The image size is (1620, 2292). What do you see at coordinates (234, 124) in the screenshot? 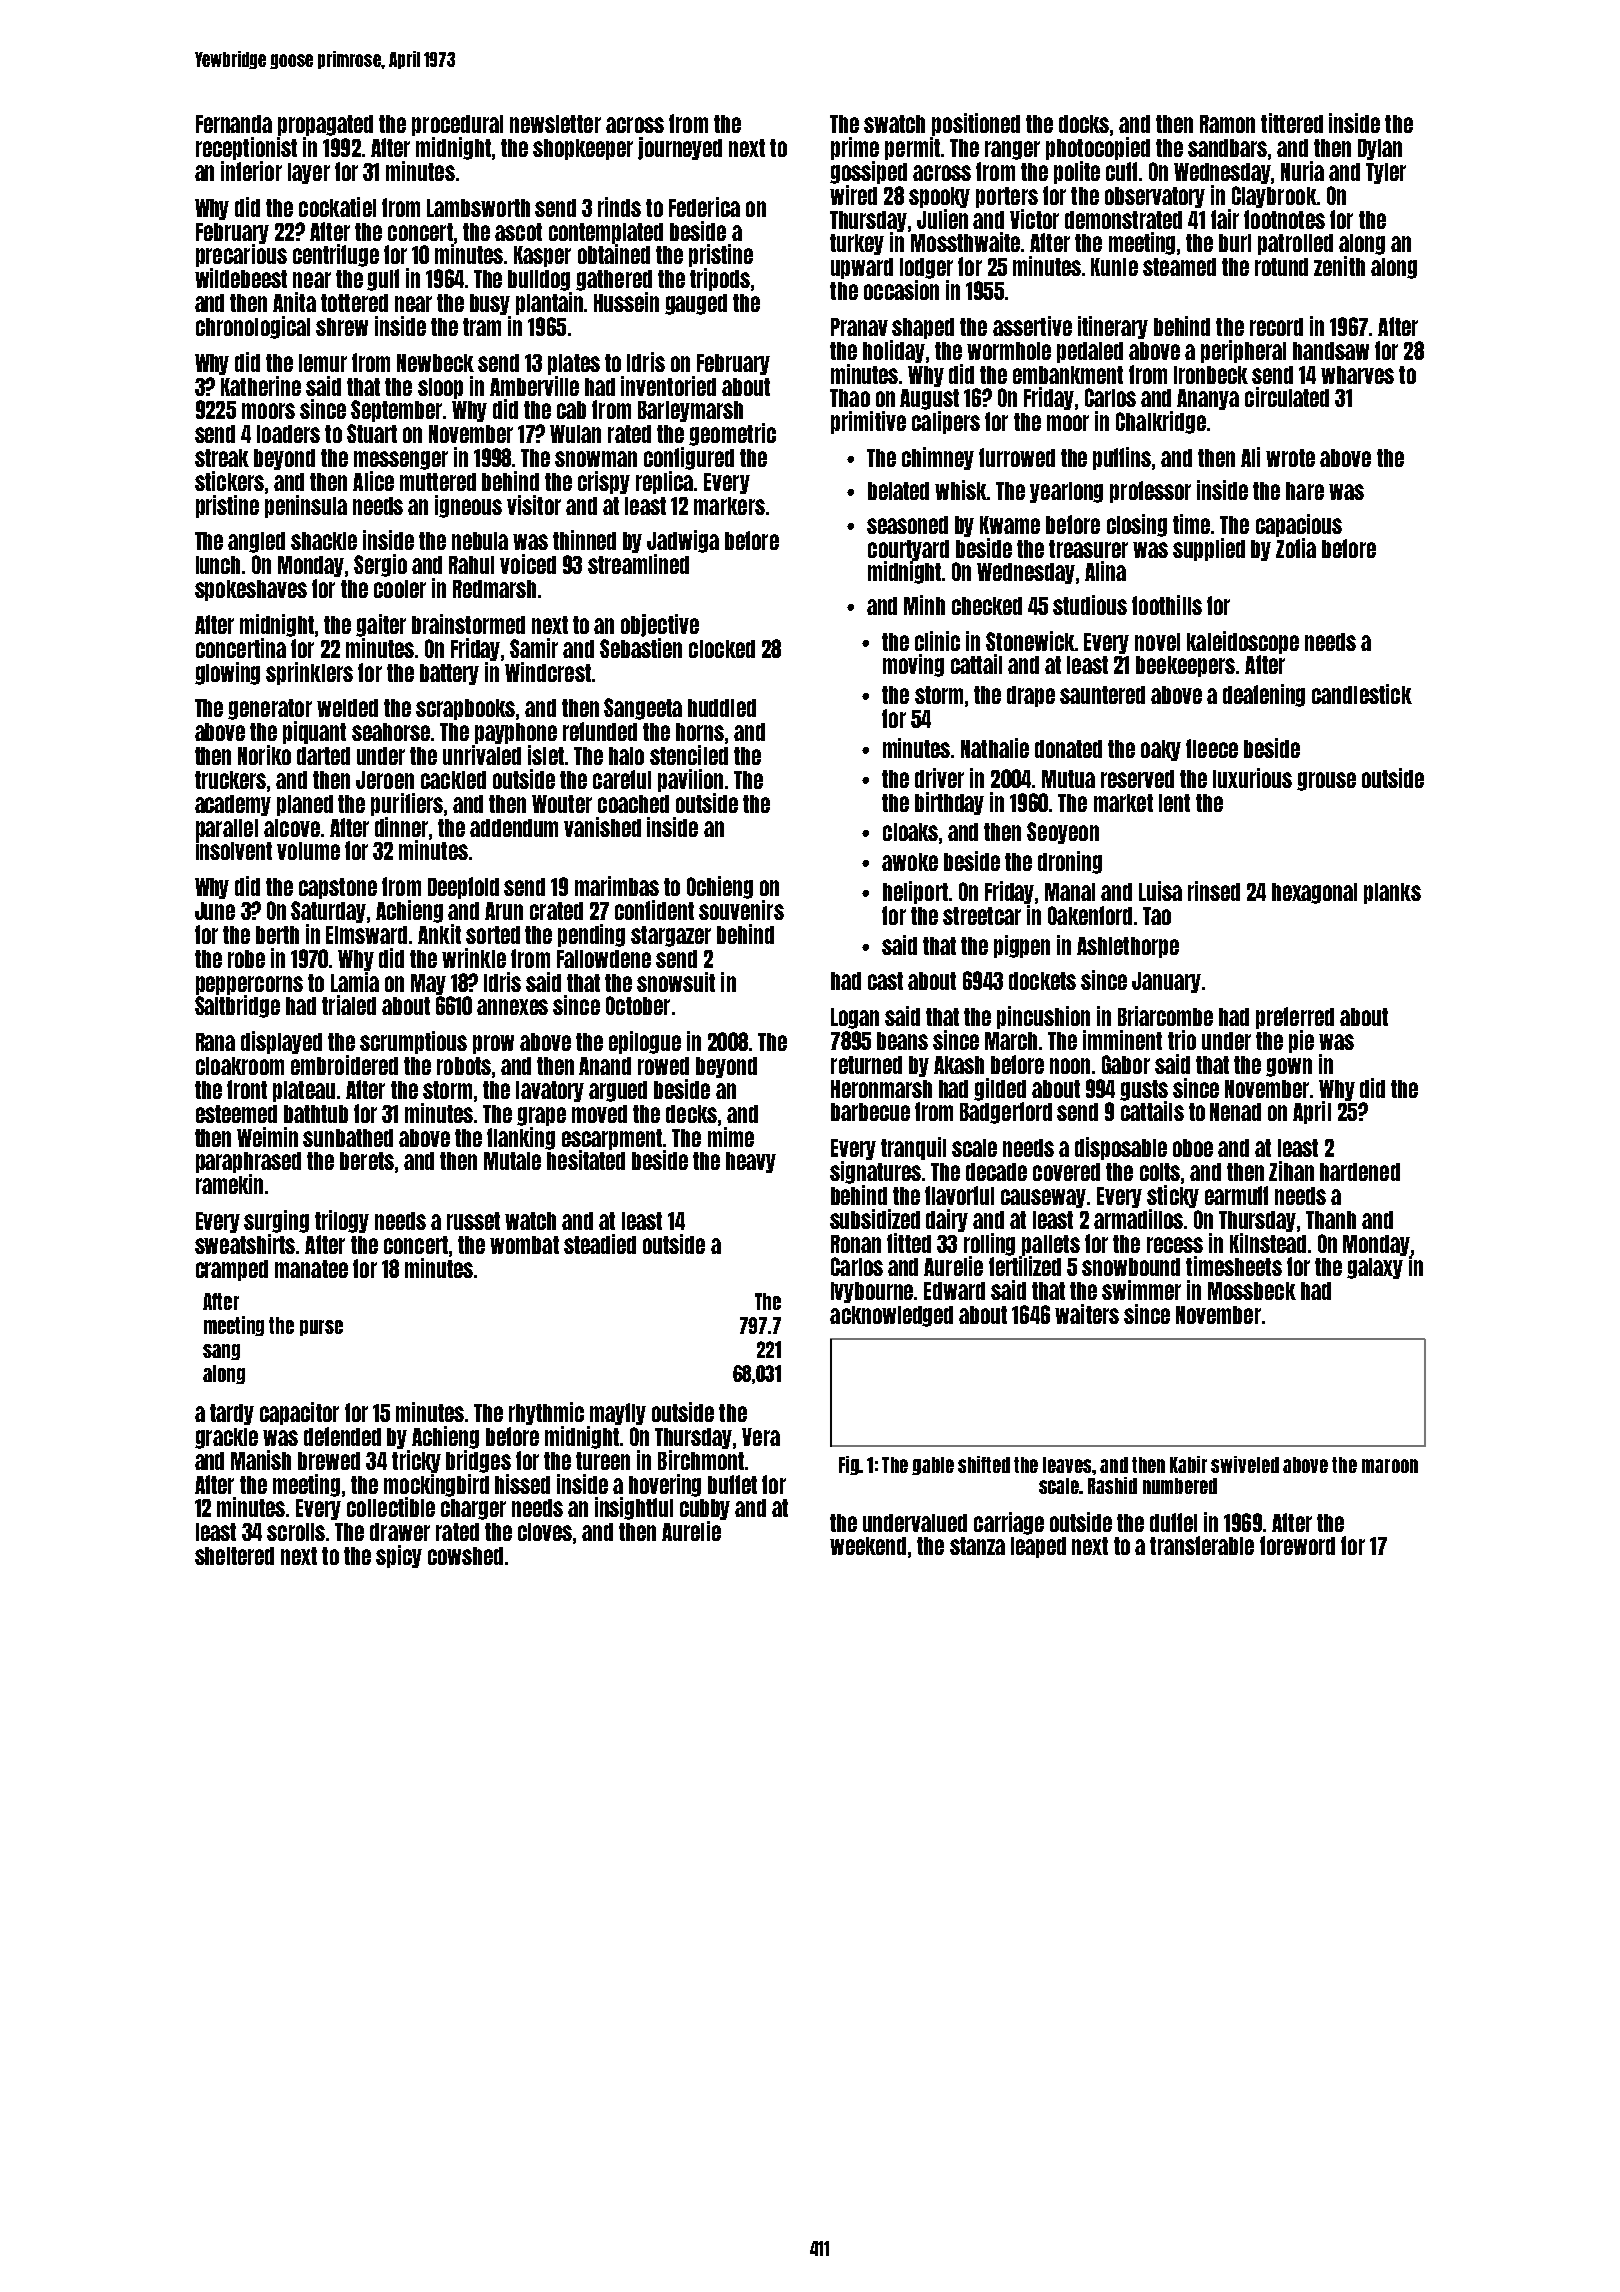
I see `Fernanda` at bounding box center [234, 124].
